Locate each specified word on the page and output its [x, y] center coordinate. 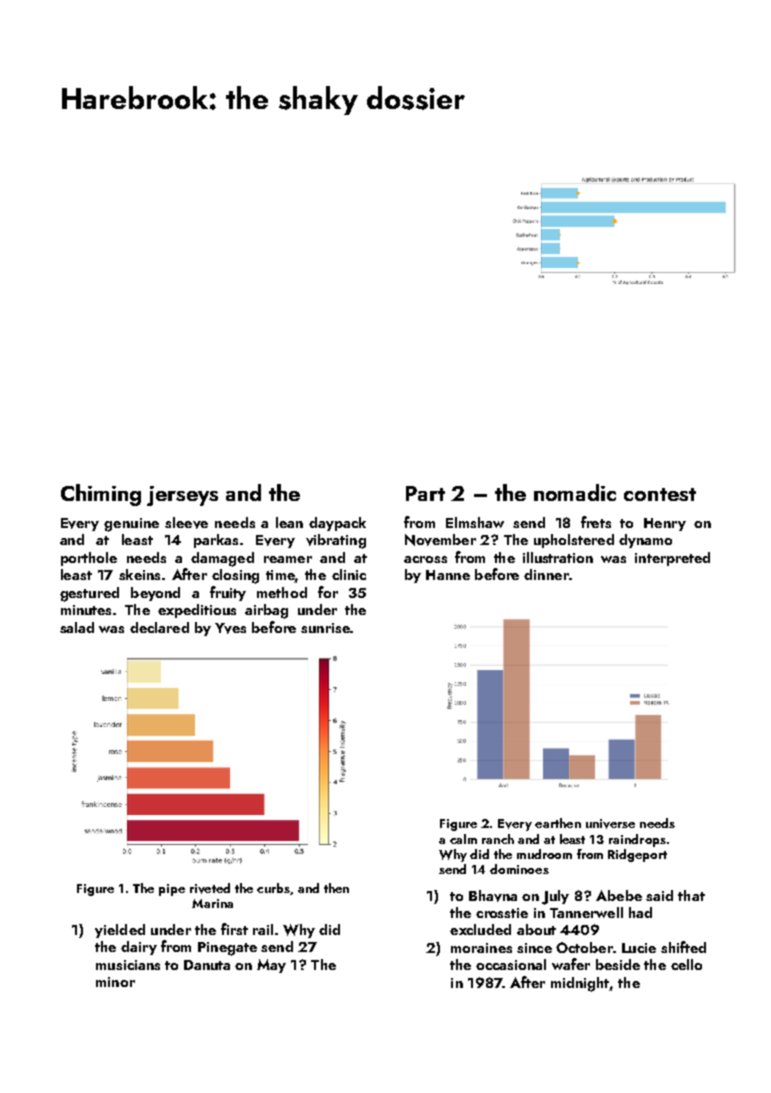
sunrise [325, 628]
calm [463, 839]
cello [686, 964]
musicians [128, 965]
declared [159, 627]
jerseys [182, 496]
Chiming [101, 495]
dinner [546, 574]
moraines [481, 948]
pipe [172, 890]
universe [610, 824]
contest [660, 494]
